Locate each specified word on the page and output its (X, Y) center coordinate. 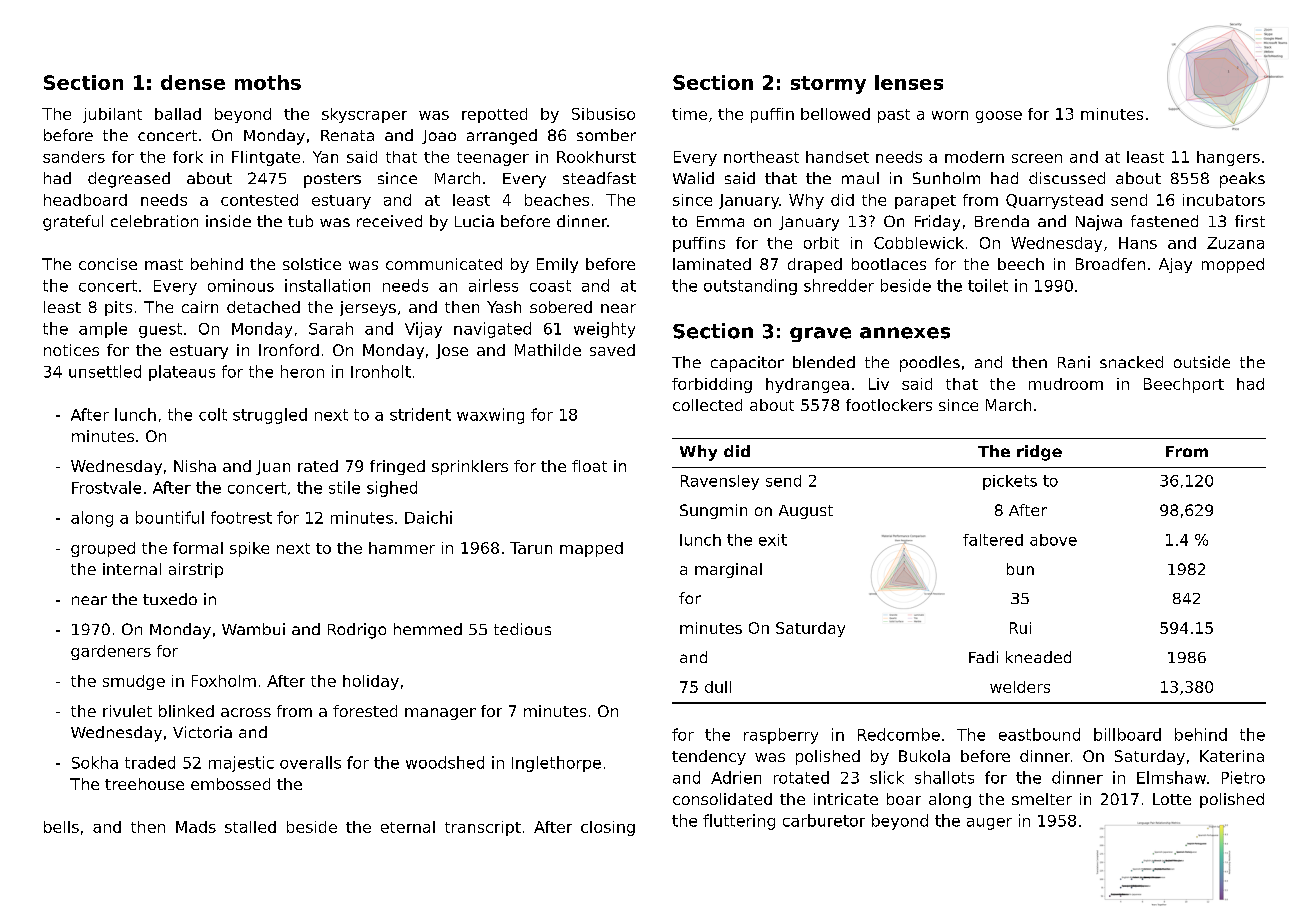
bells (61, 827)
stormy (828, 85)
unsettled (105, 371)
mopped (1233, 265)
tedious (522, 629)
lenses (909, 82)
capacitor (747, 364)
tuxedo (170, 599)
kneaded (1038, 657)
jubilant (112, 115)
